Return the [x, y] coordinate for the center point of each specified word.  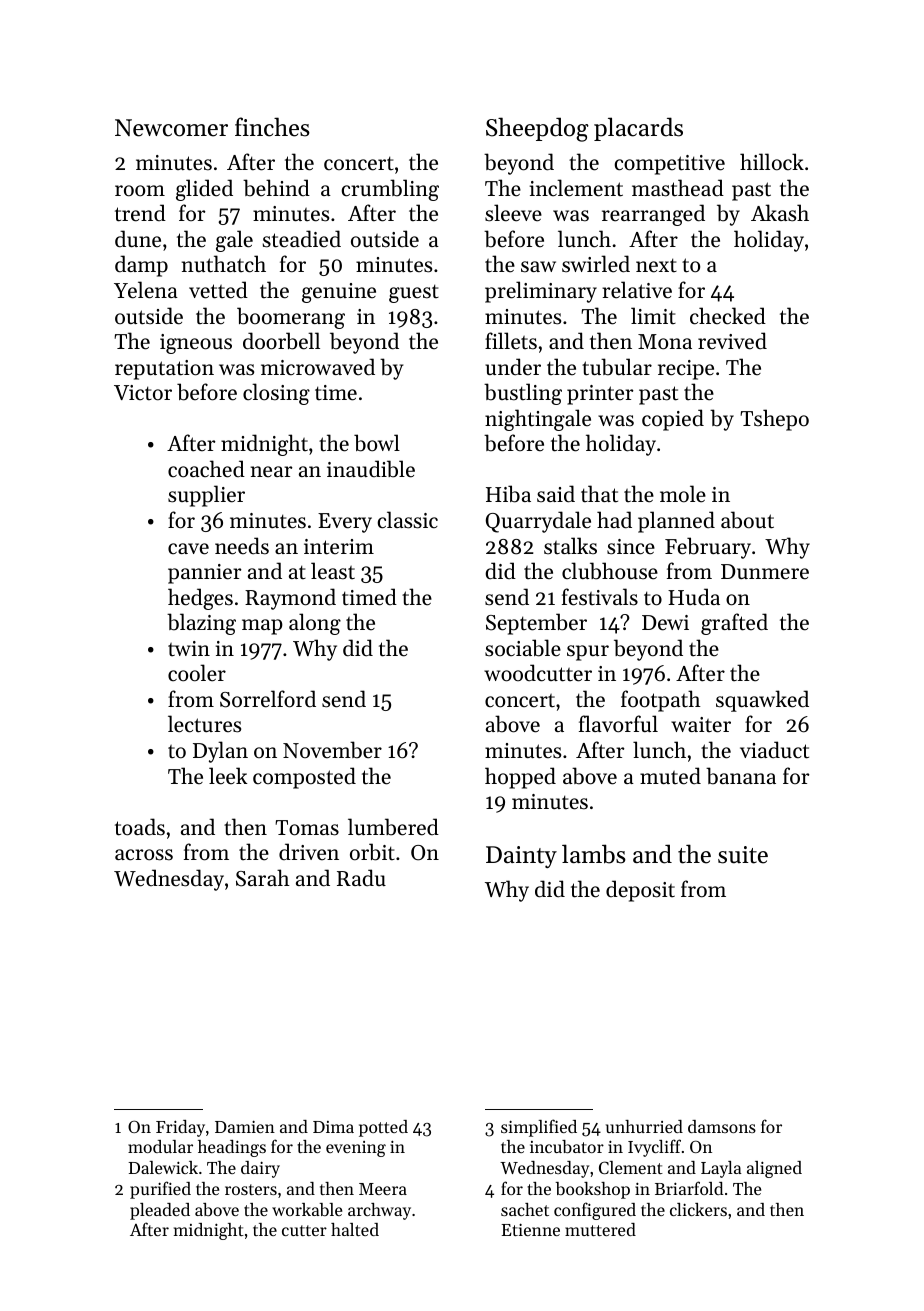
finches [272, 127]
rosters [251, 1189]
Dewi [665, 623]
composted [304, 778]
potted [383, 1128]
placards [638, 129]
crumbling [390, 190]
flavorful [618, 724]
